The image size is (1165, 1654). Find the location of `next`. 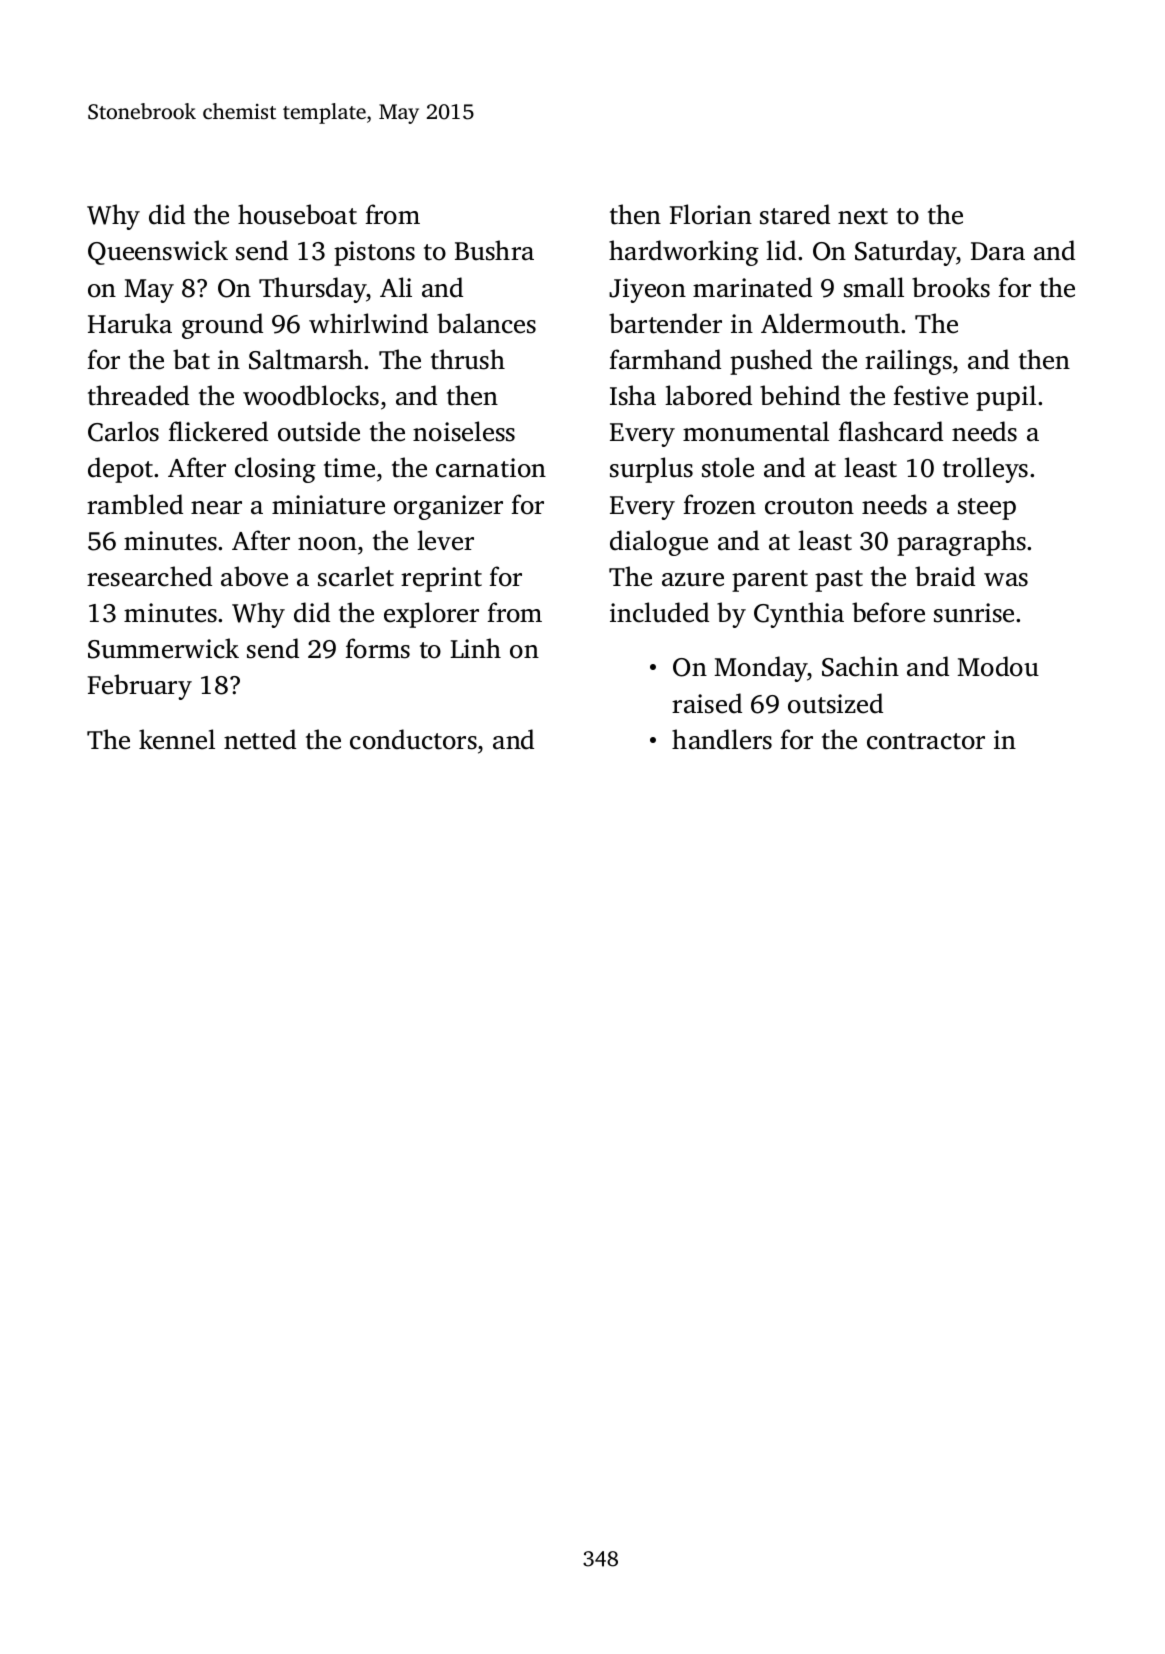

next is located at coordinates (863, 216).
